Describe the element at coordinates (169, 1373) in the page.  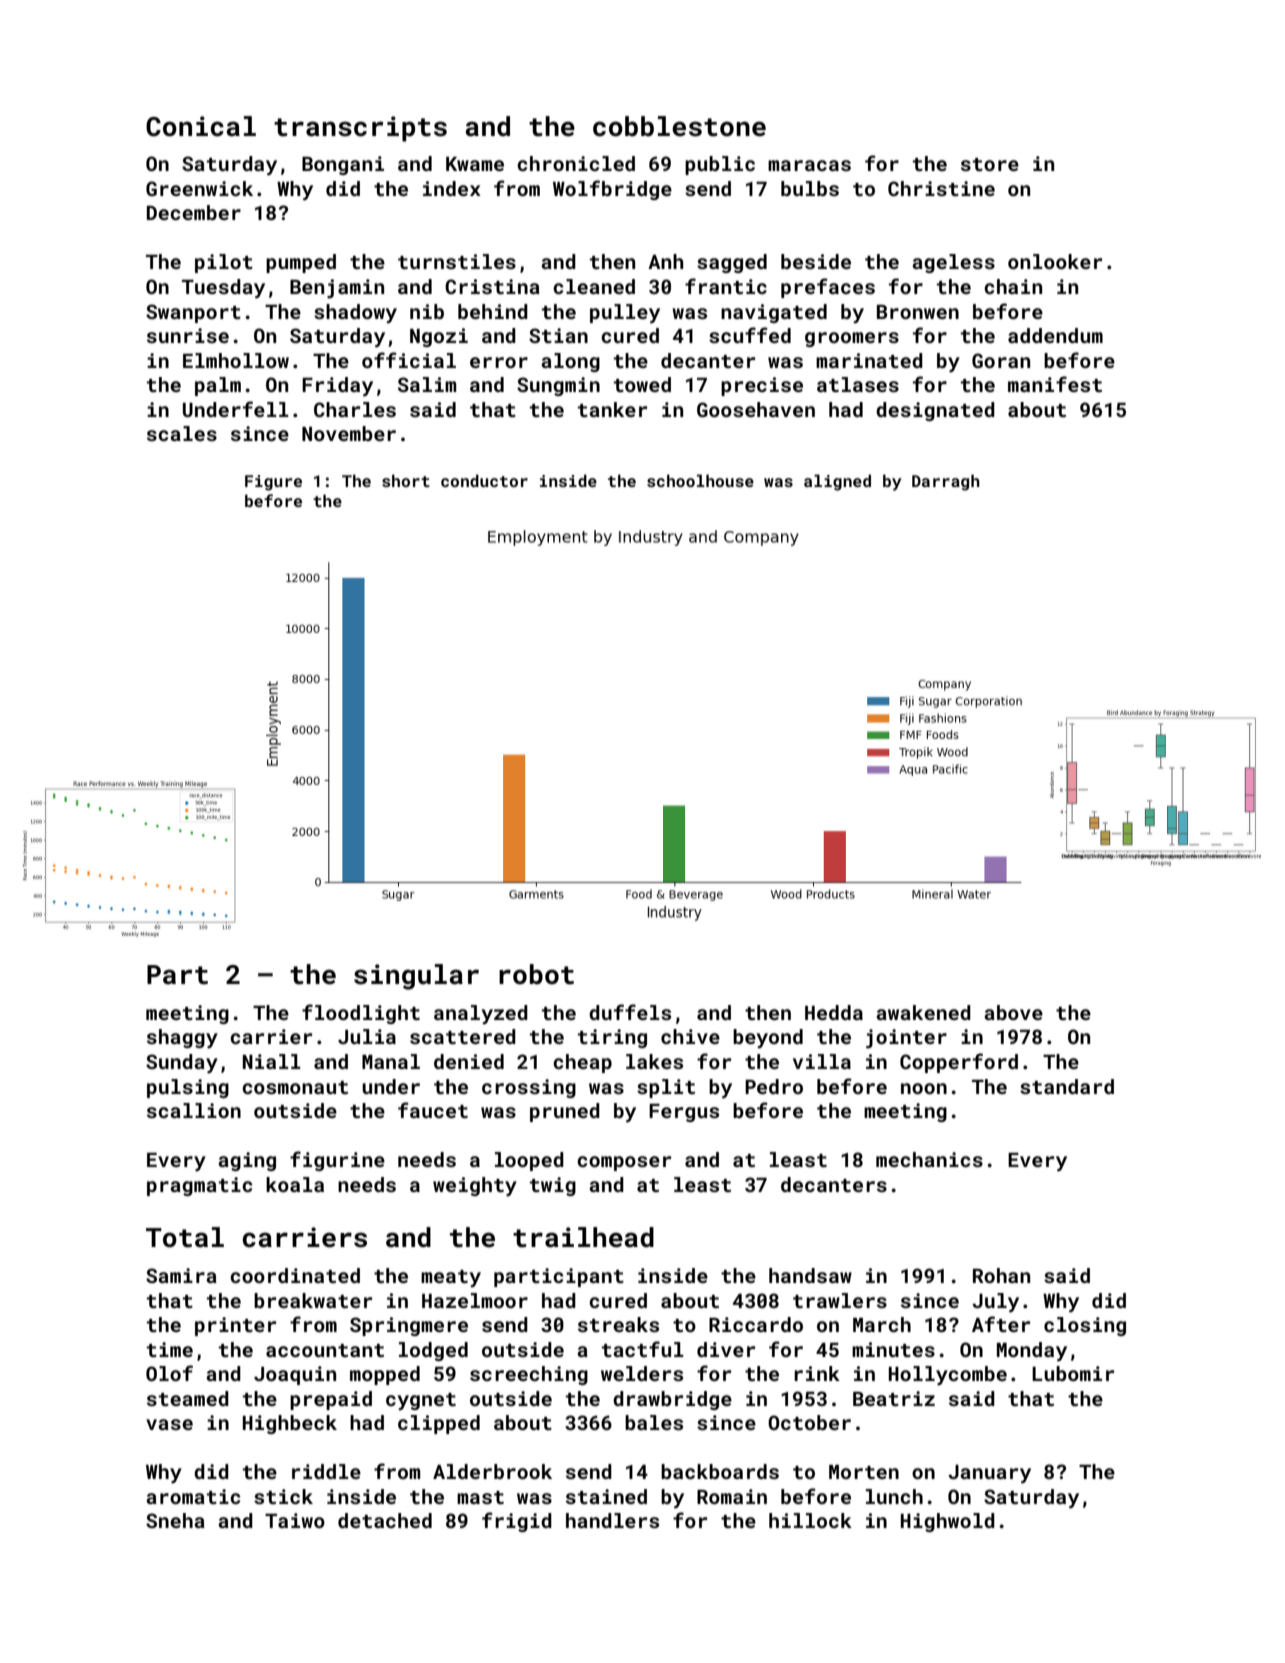
I see `Olof` at that location.
